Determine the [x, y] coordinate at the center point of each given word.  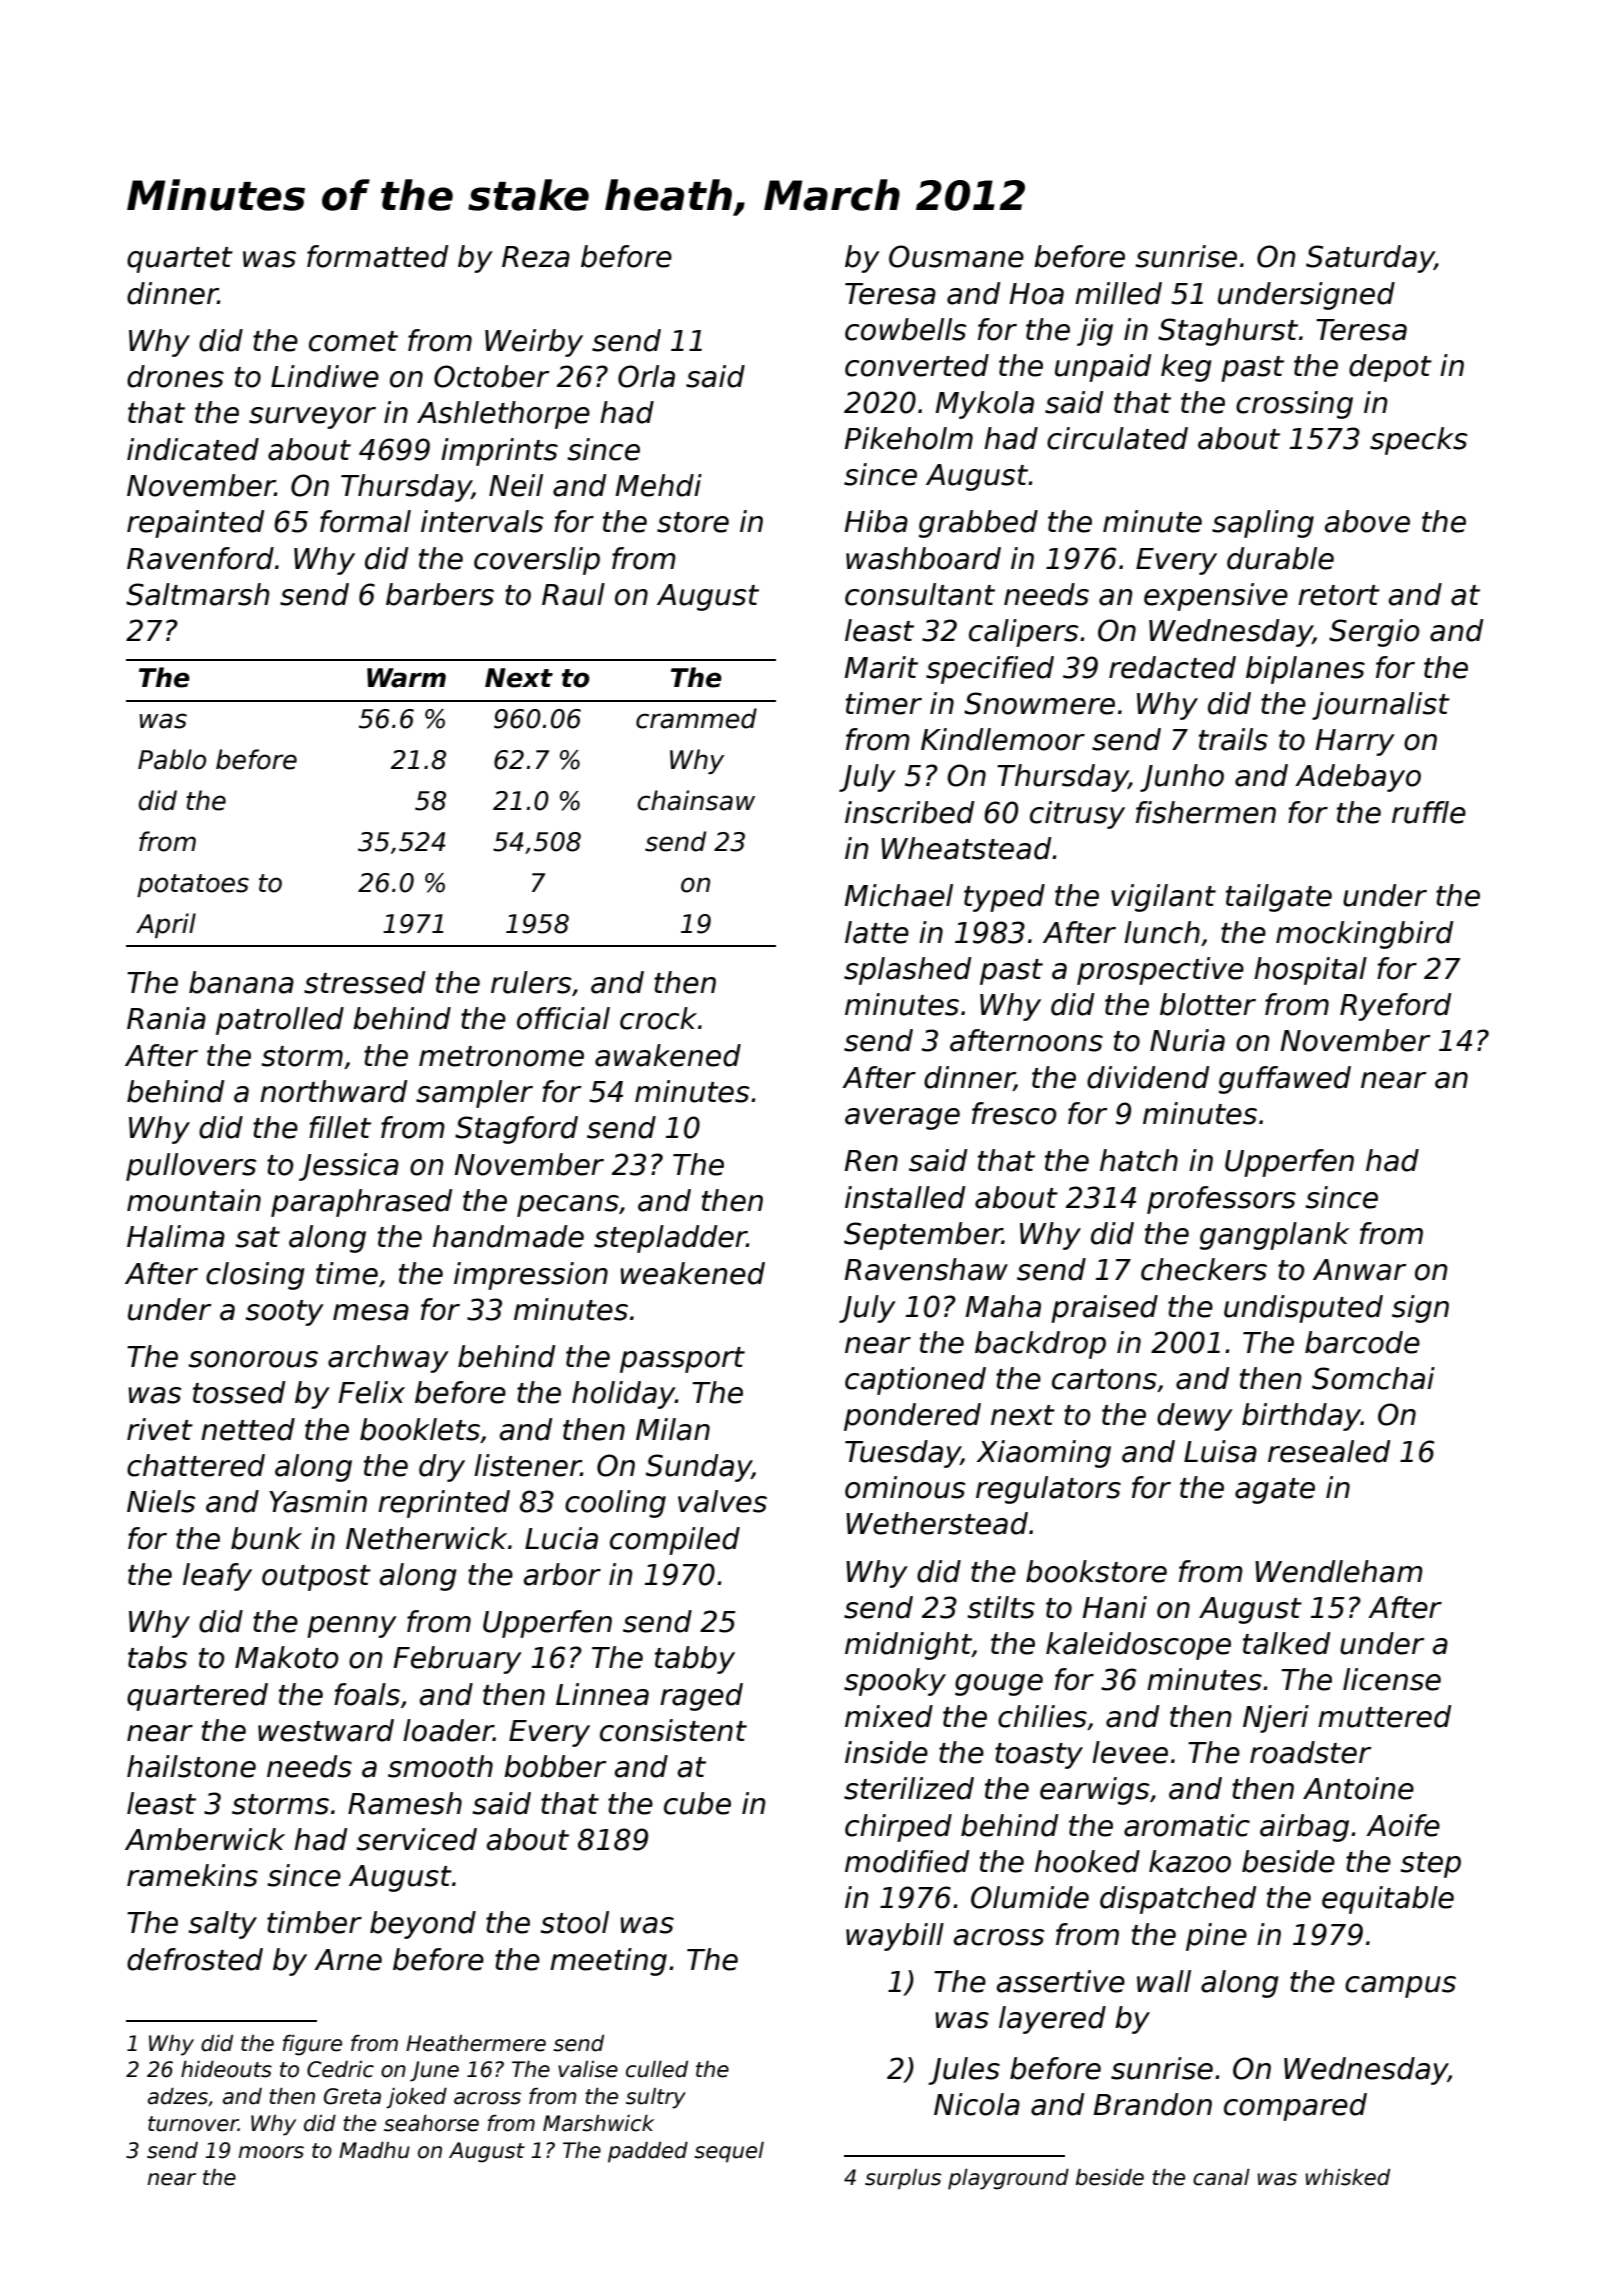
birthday [1301, 1417]
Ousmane [956, 256]
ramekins [192, 1875]
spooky [895, 1682]
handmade [508, 1236]
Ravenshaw [926, 1269]
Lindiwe [325, 376]
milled [1118, 293]
